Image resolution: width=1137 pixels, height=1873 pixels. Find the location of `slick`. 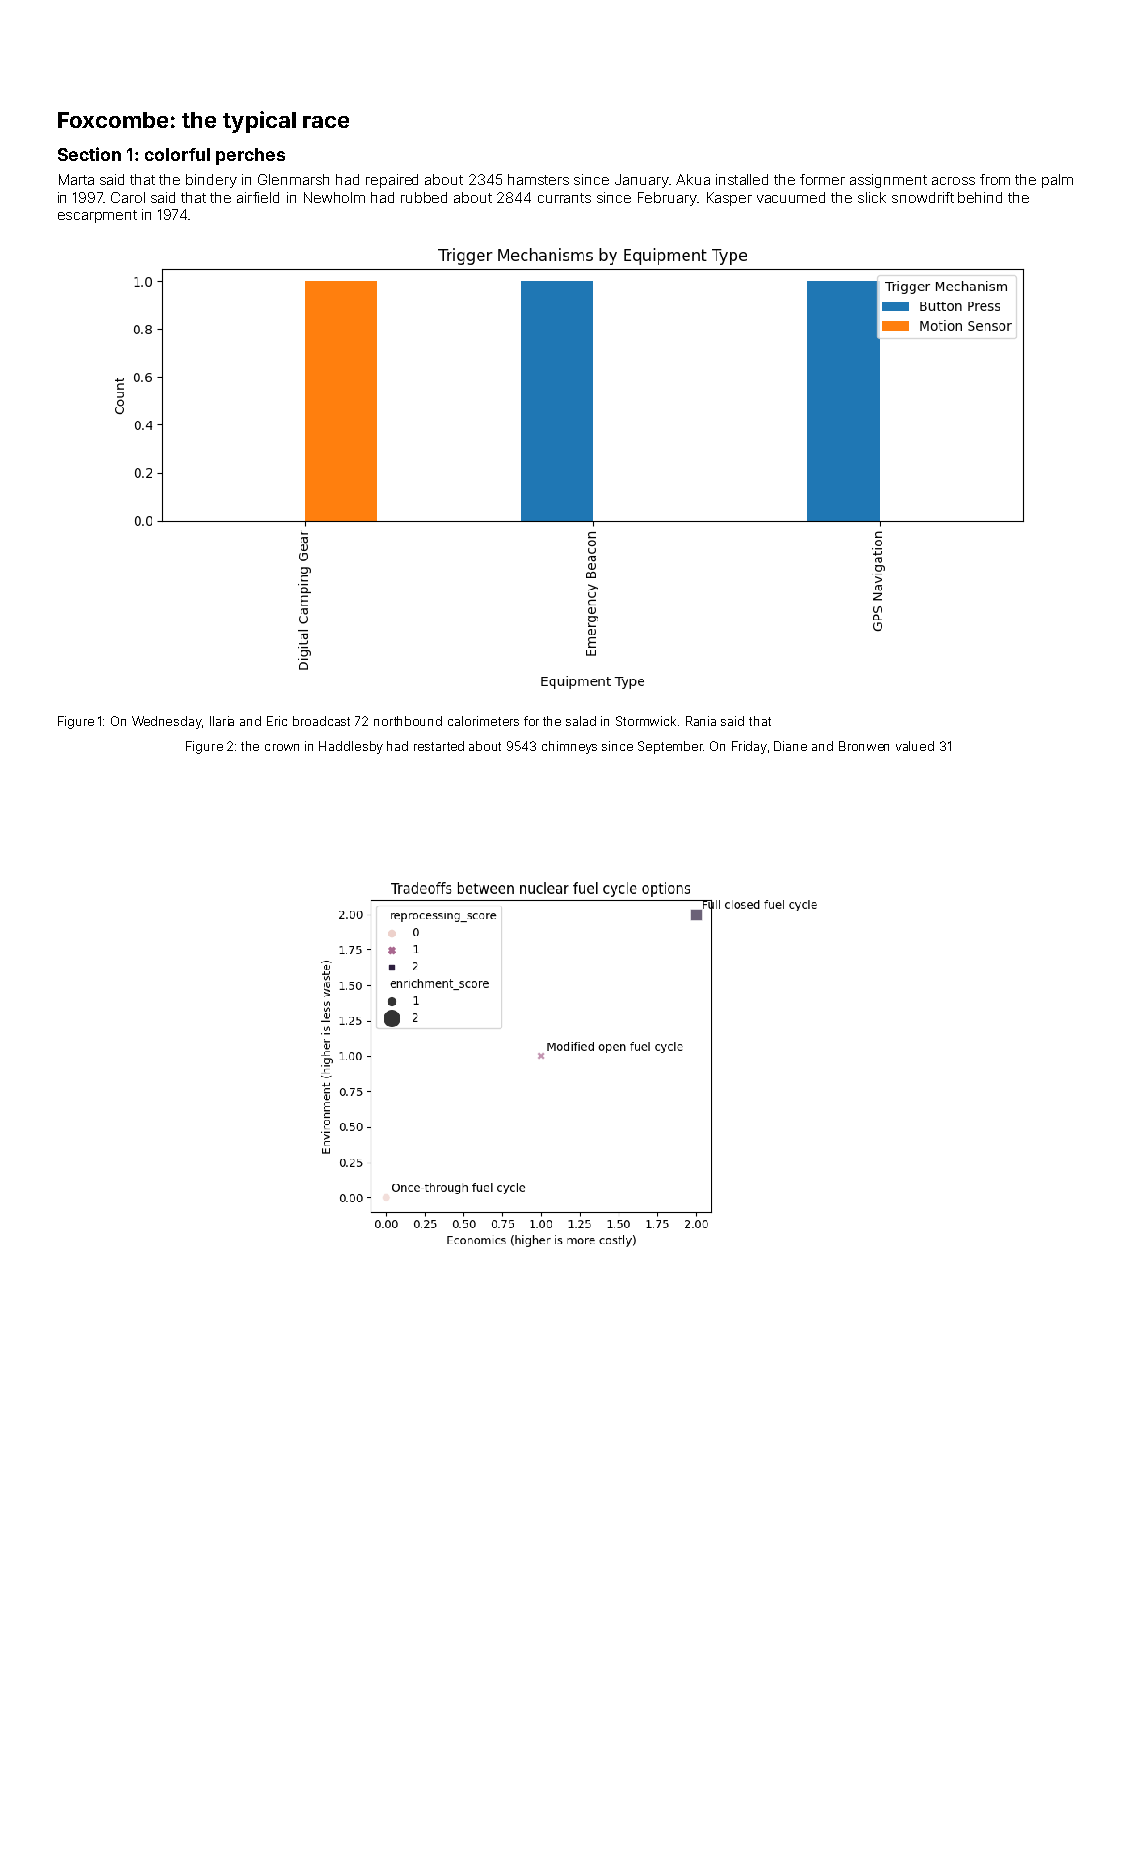

slick is located at coordinates (872, 197).
